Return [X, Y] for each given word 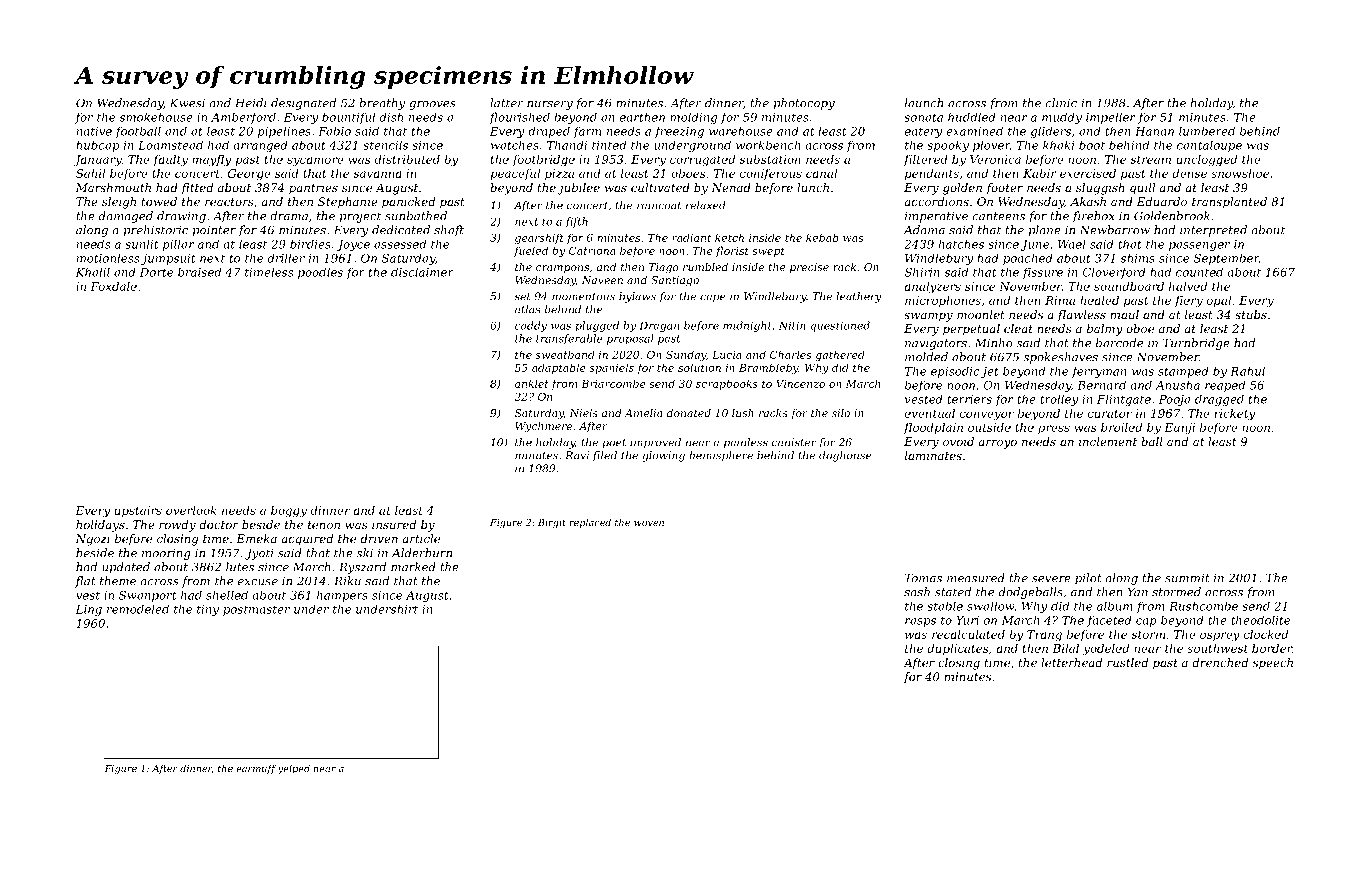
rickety [1234, 415]
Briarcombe [613, 383]
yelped [293, 769]
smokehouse [156, 117]
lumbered [1207, 131]
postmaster [256, 610]
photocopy [804, 104]
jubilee [579, 189]
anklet [532, 383]
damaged [126, 217]
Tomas [923, 578]
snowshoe [1240, 173]
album [1115, 606]
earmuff [256, 769]
